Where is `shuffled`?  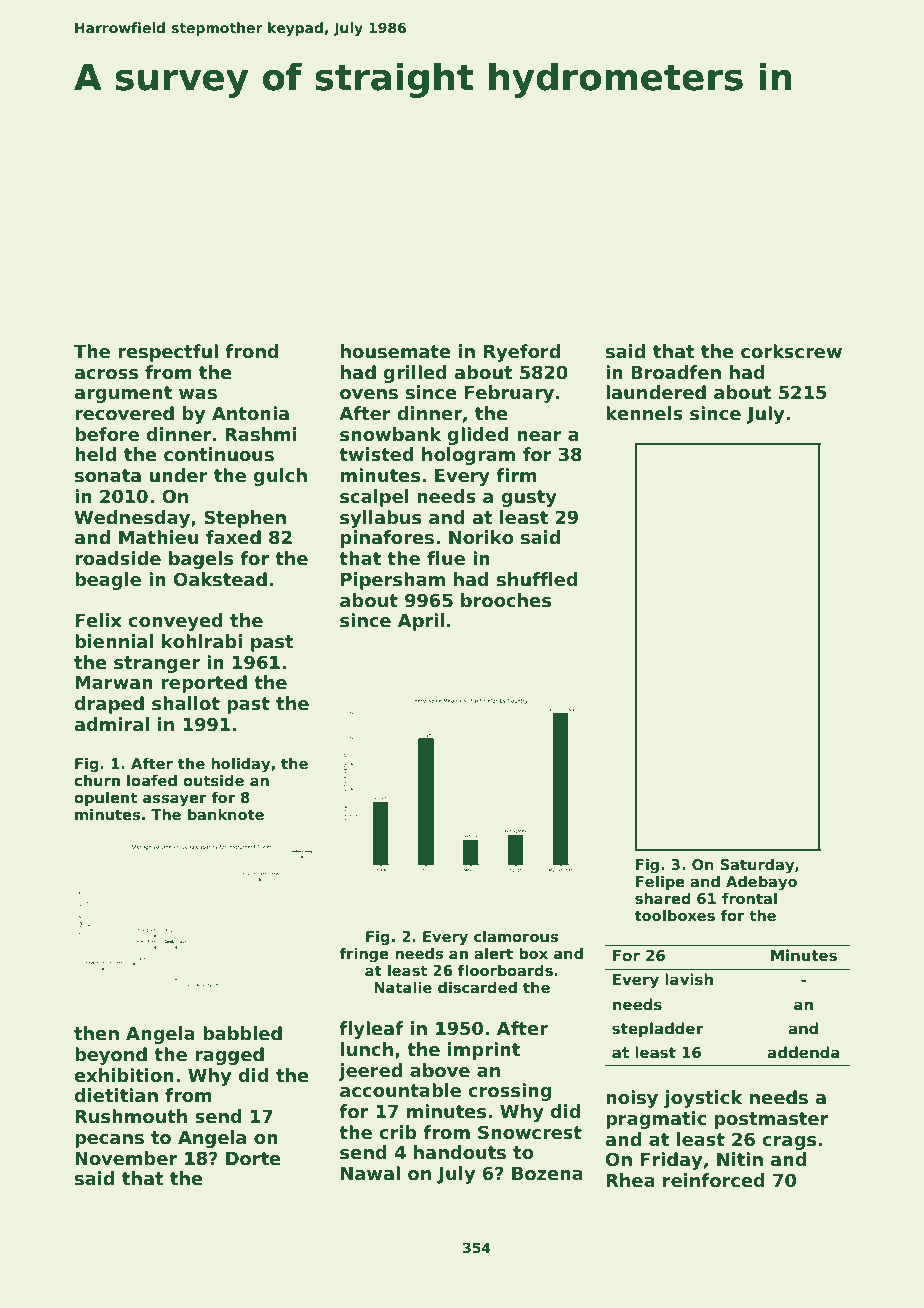 shuffled is located at coordinates (537, 579).
